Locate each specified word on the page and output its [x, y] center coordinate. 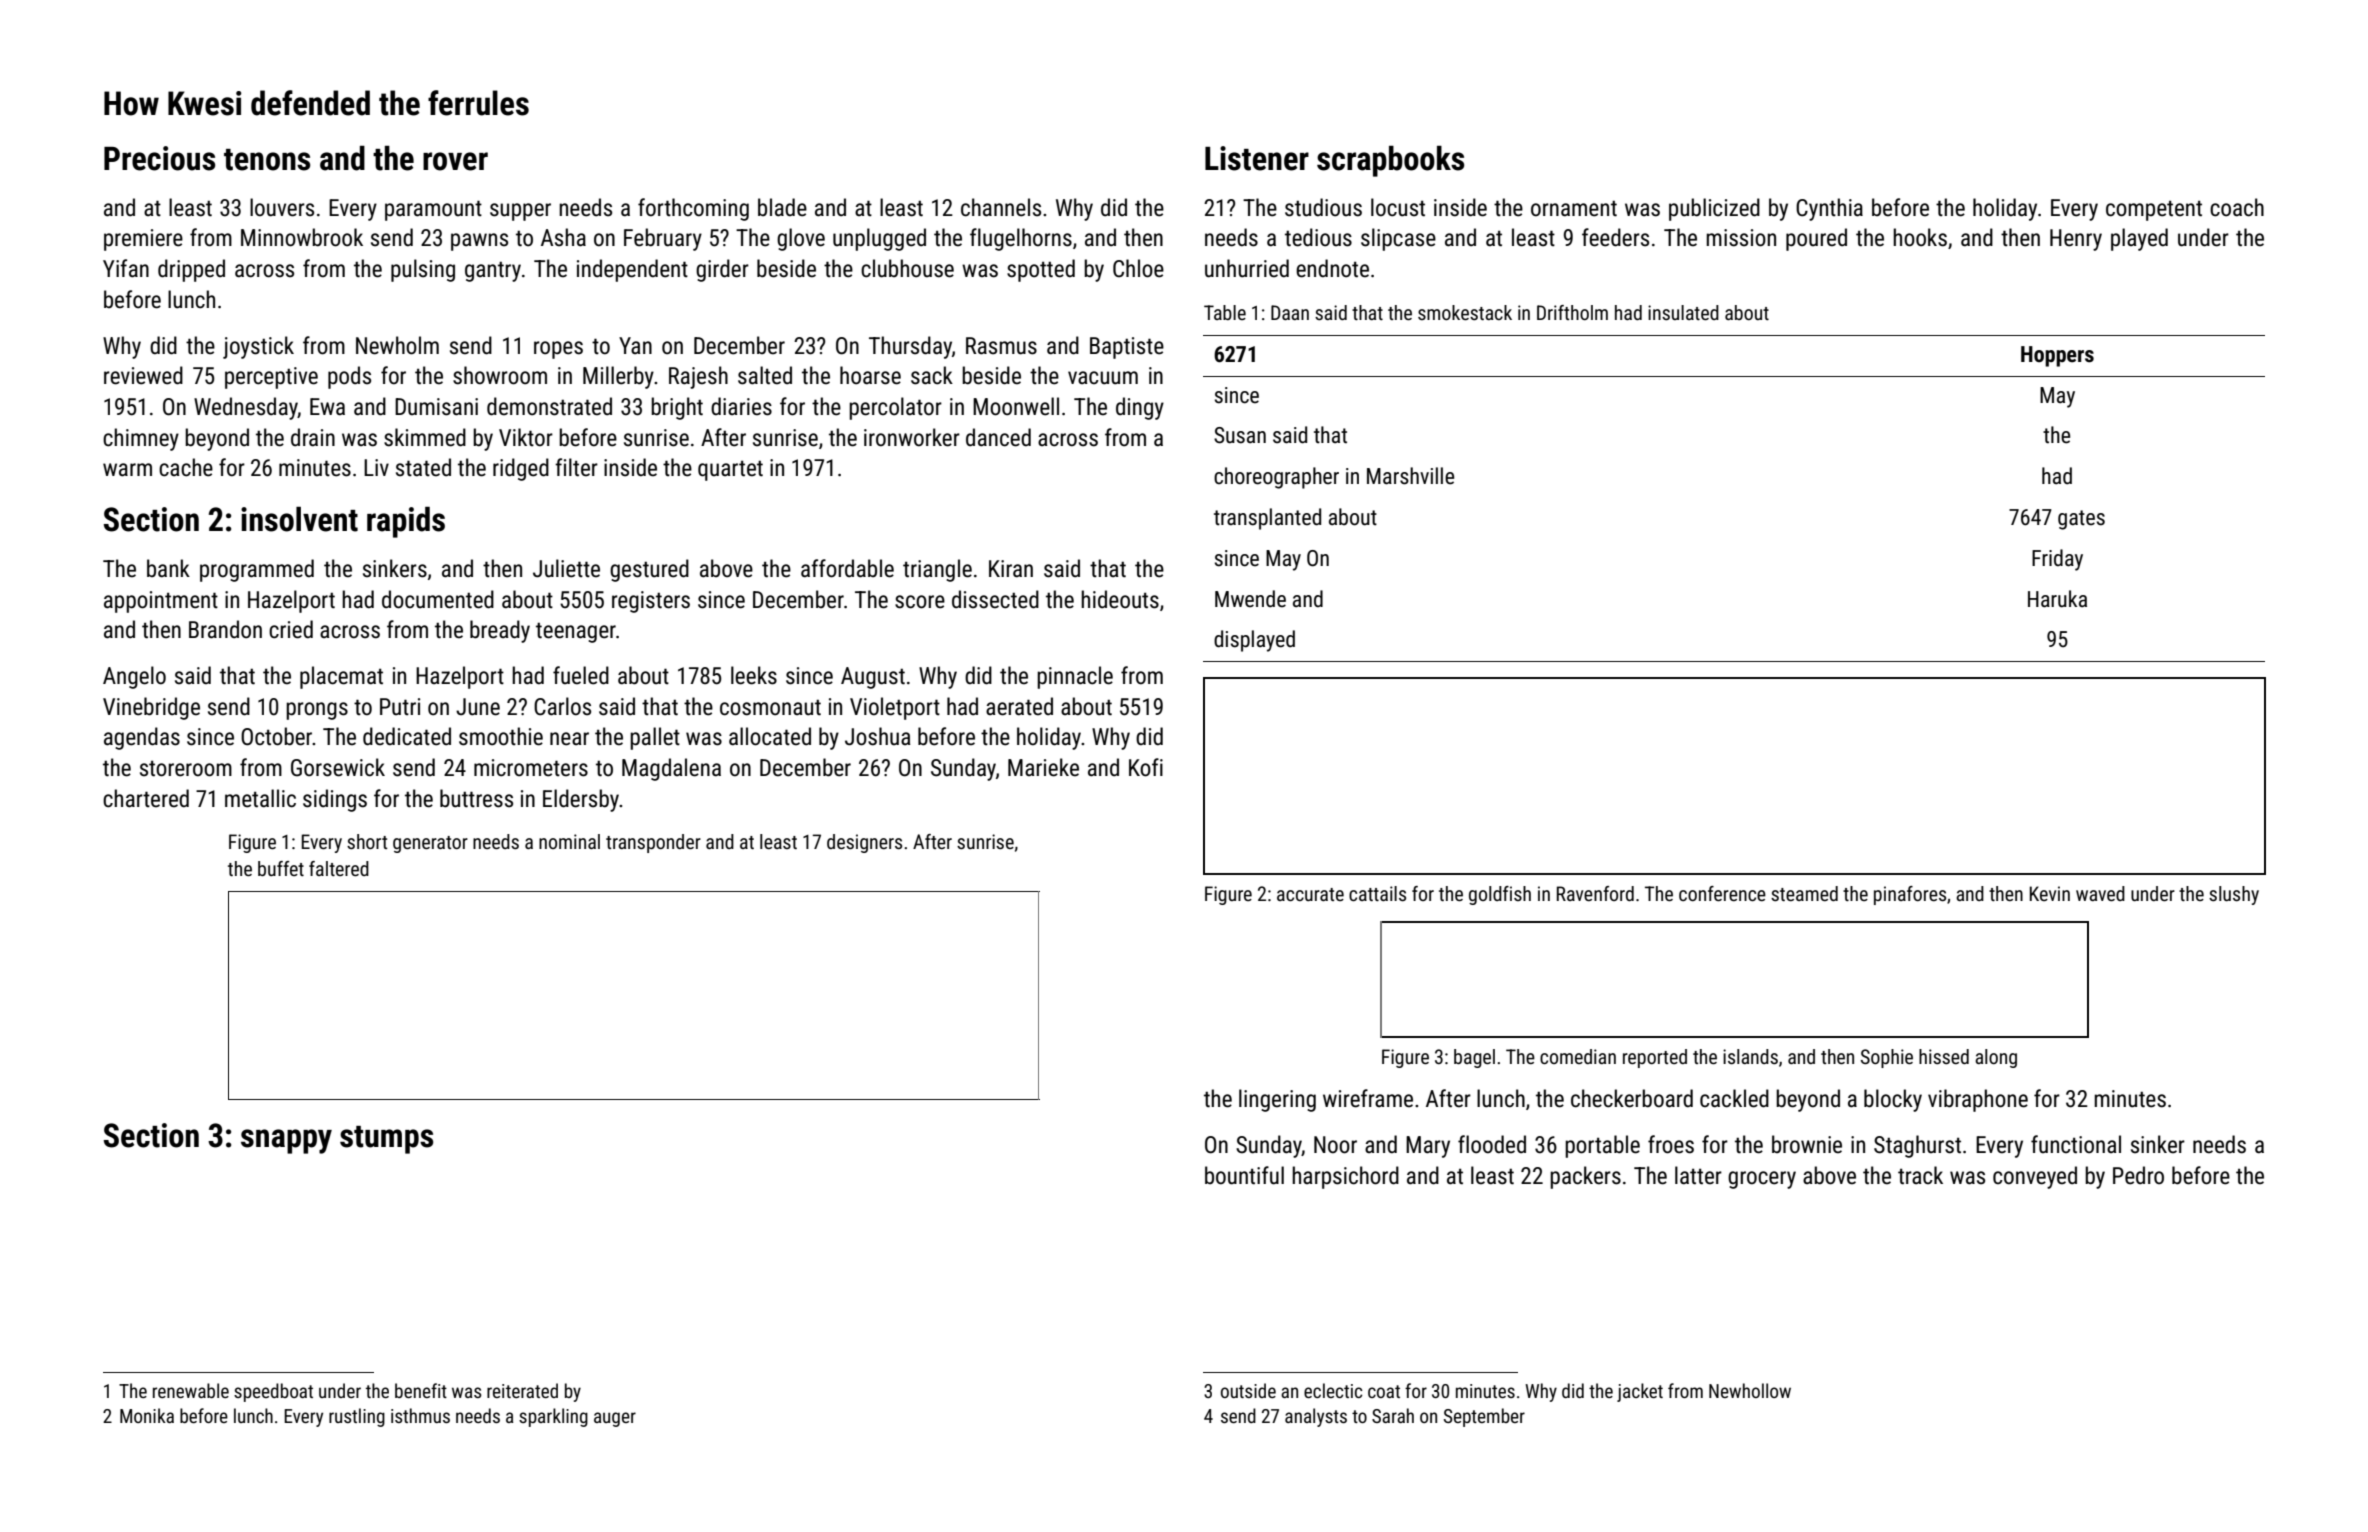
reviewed [143, 375]
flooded [1492, 1144]
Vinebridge [151, 708]
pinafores [1910, 895]
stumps [386, 1140]
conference [1722, 893]
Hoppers [2057, 356]
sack [932, 375]
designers [864, 843]
